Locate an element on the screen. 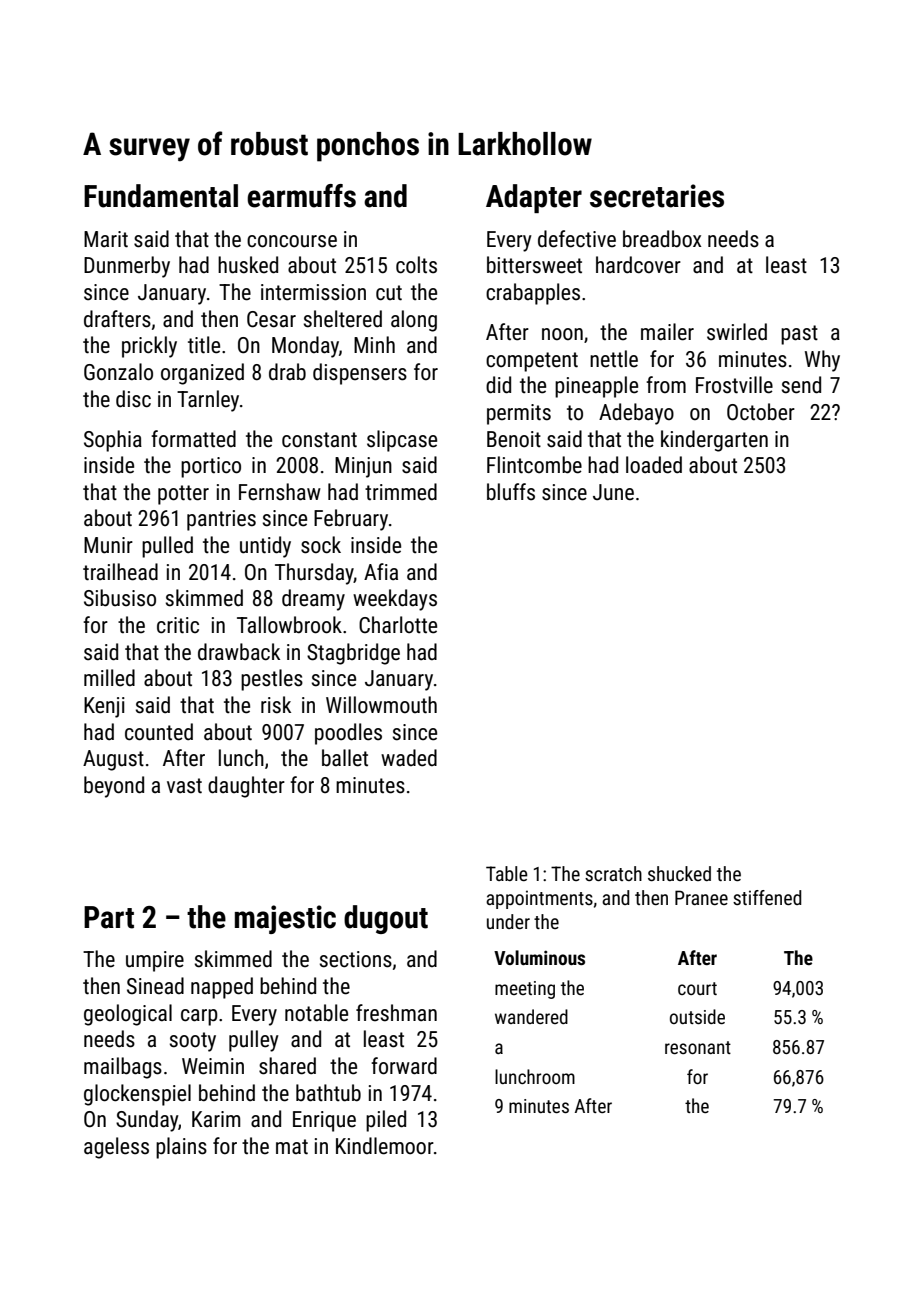 The height and width of the screenshot is (1311, 924). dugout is located at coordinates (386, 919).
